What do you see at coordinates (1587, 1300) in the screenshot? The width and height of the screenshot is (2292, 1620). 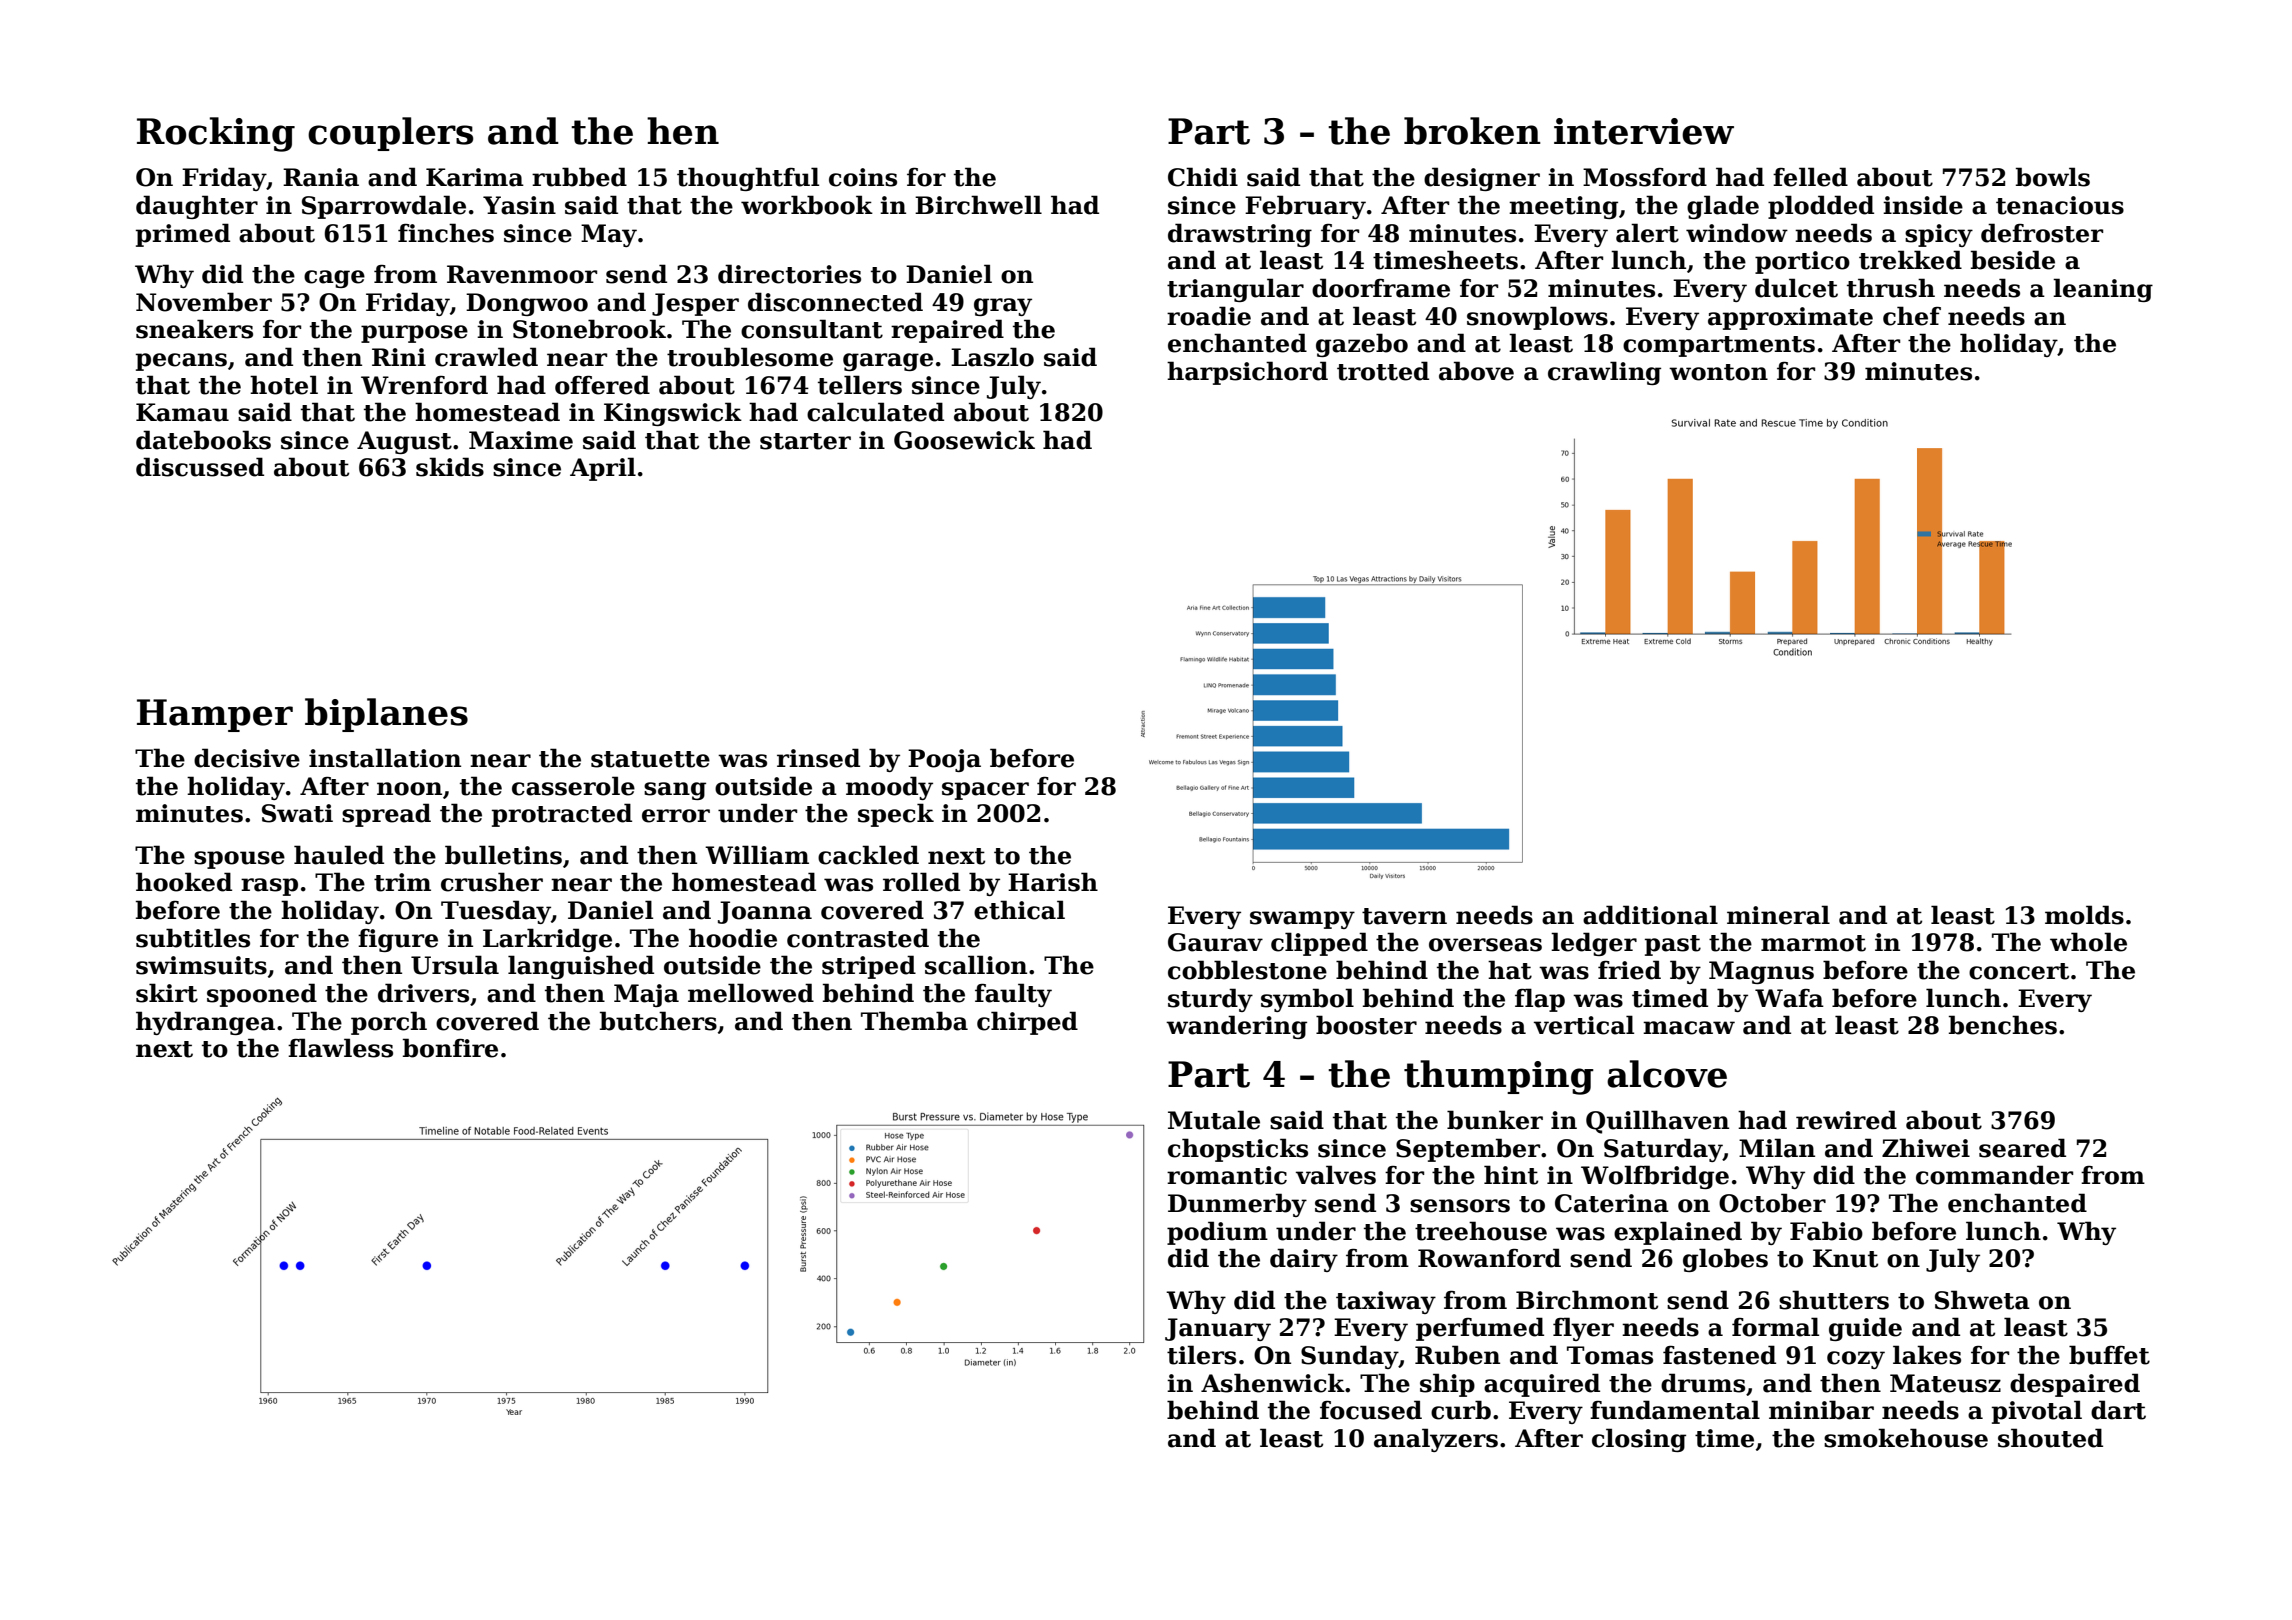 I see `Birchmont` at bounding box center [1587, 1300].
